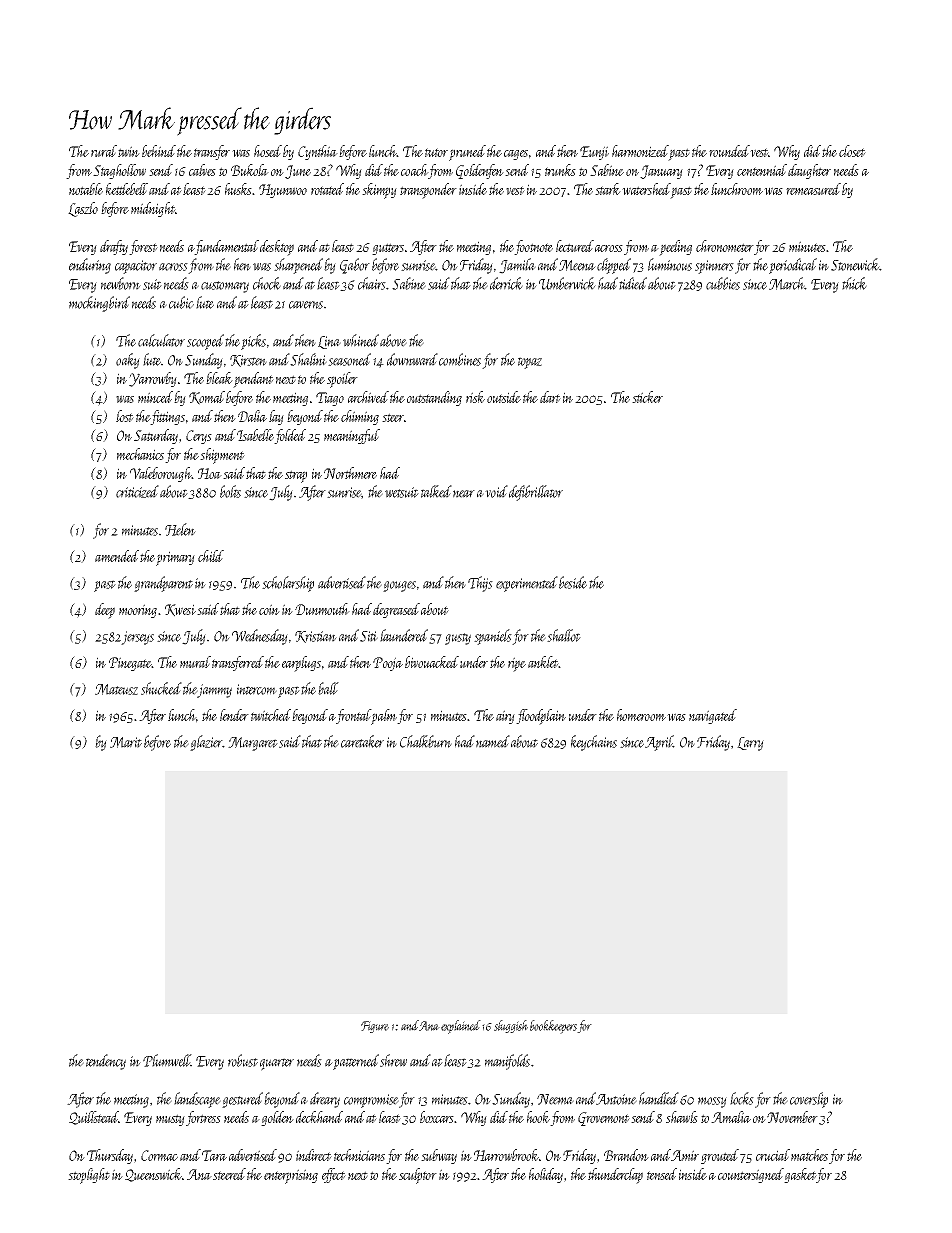 The image size is (952, 1233). I want to click on Northmere, so click(350, 473).
